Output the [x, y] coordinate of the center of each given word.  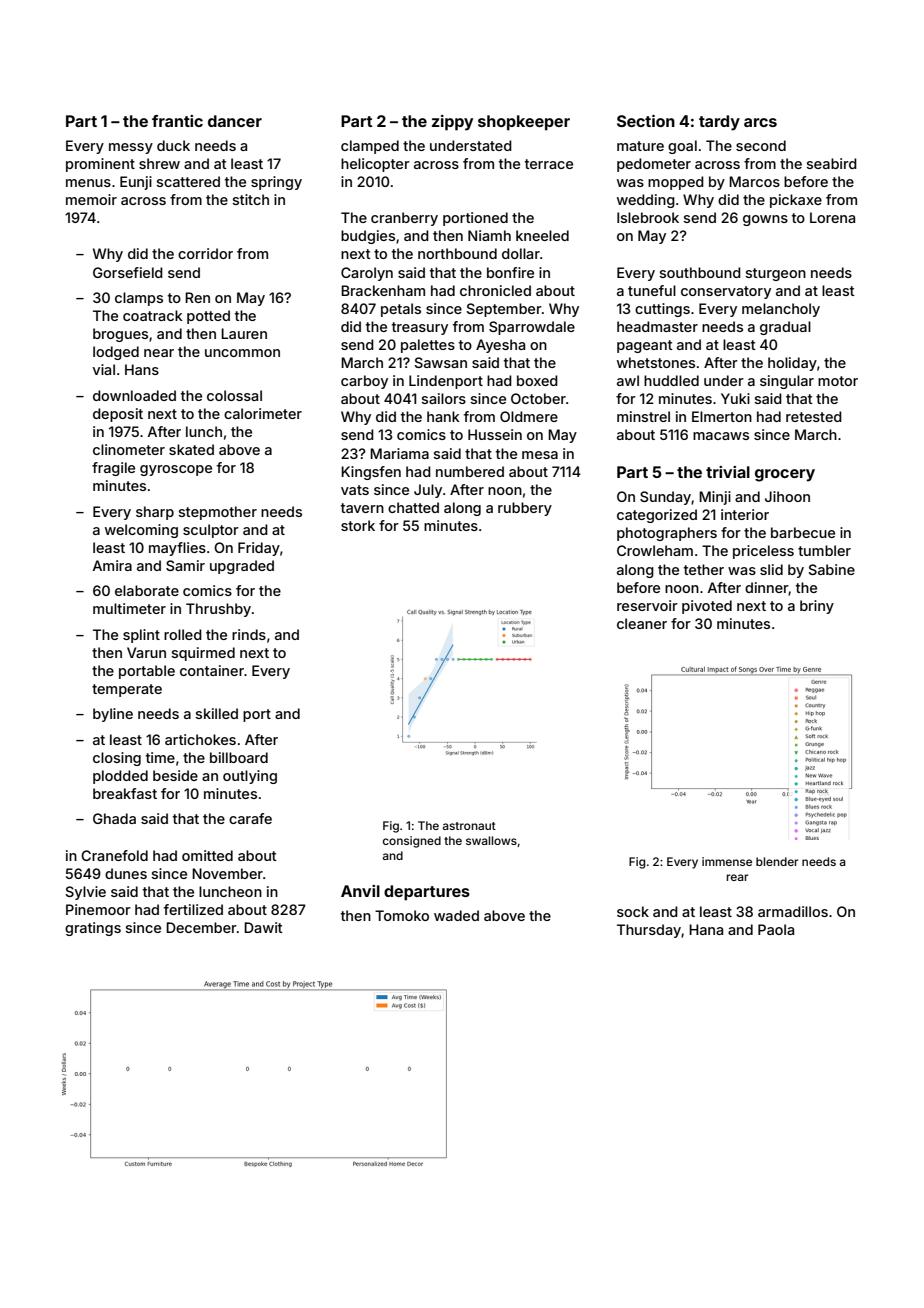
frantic [177, 121]
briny [817, 607]
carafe [250, 818]
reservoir [647, 605]
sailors [444, 398]
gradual [785, 328]
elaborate [147, 590]
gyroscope [176, 470]
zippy [452, 123]
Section [646, 121]
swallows [491, 840]
